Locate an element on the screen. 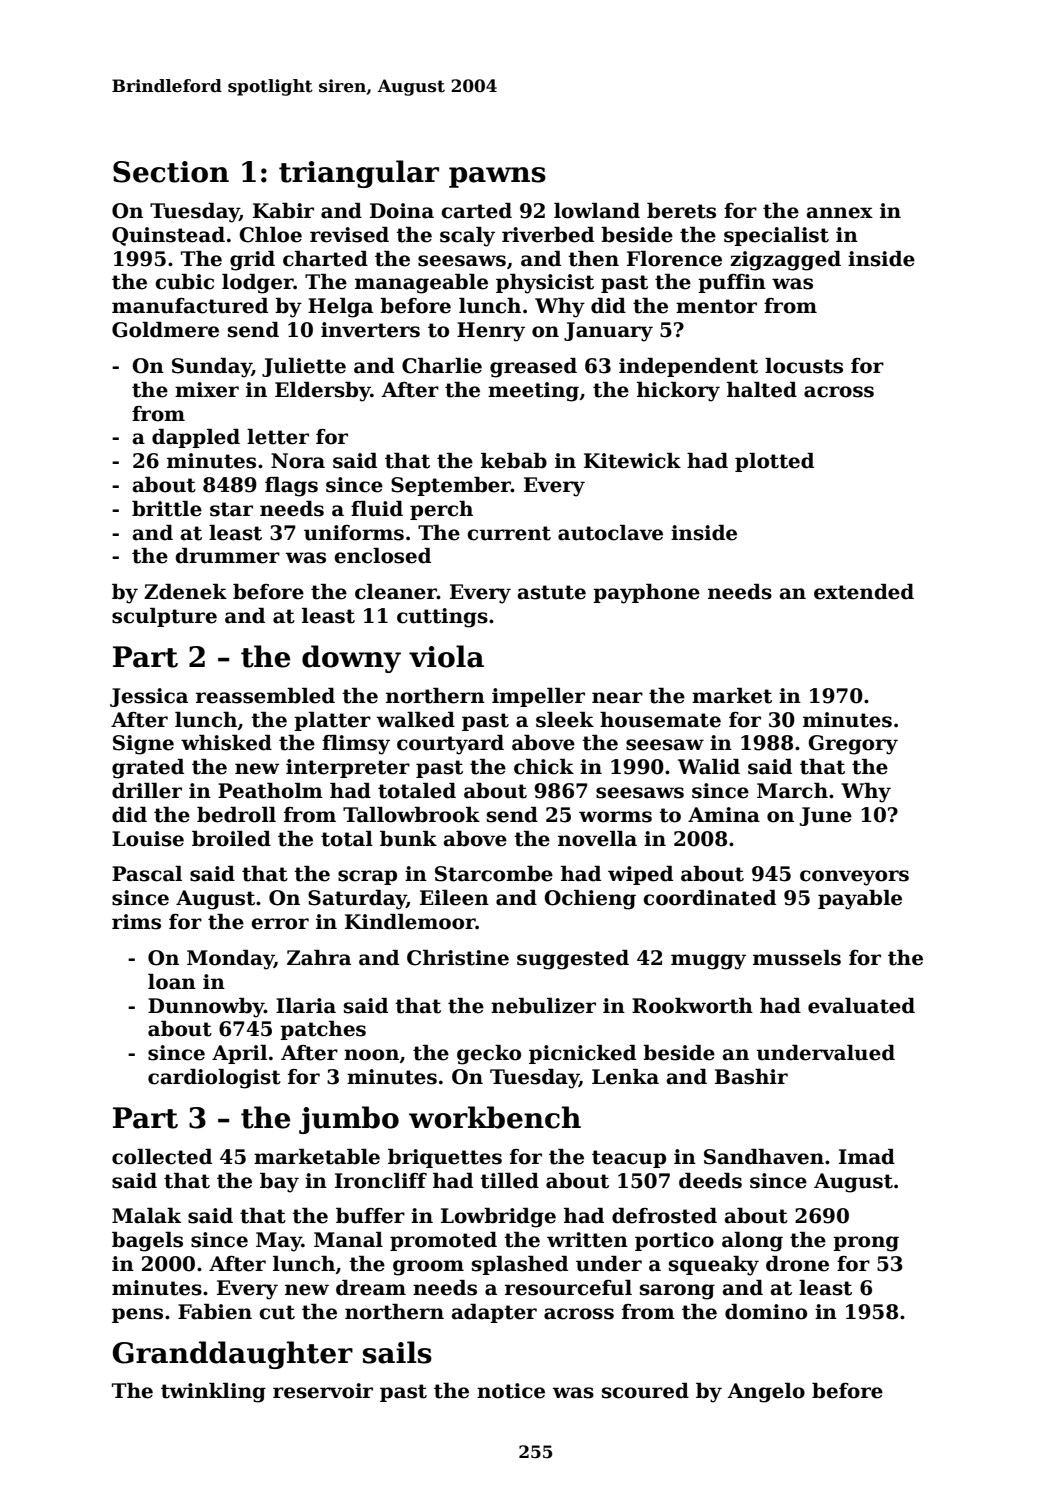 This screenshot has width=1037, height=1501. Goldmere is located at coordinates (165, 330).
